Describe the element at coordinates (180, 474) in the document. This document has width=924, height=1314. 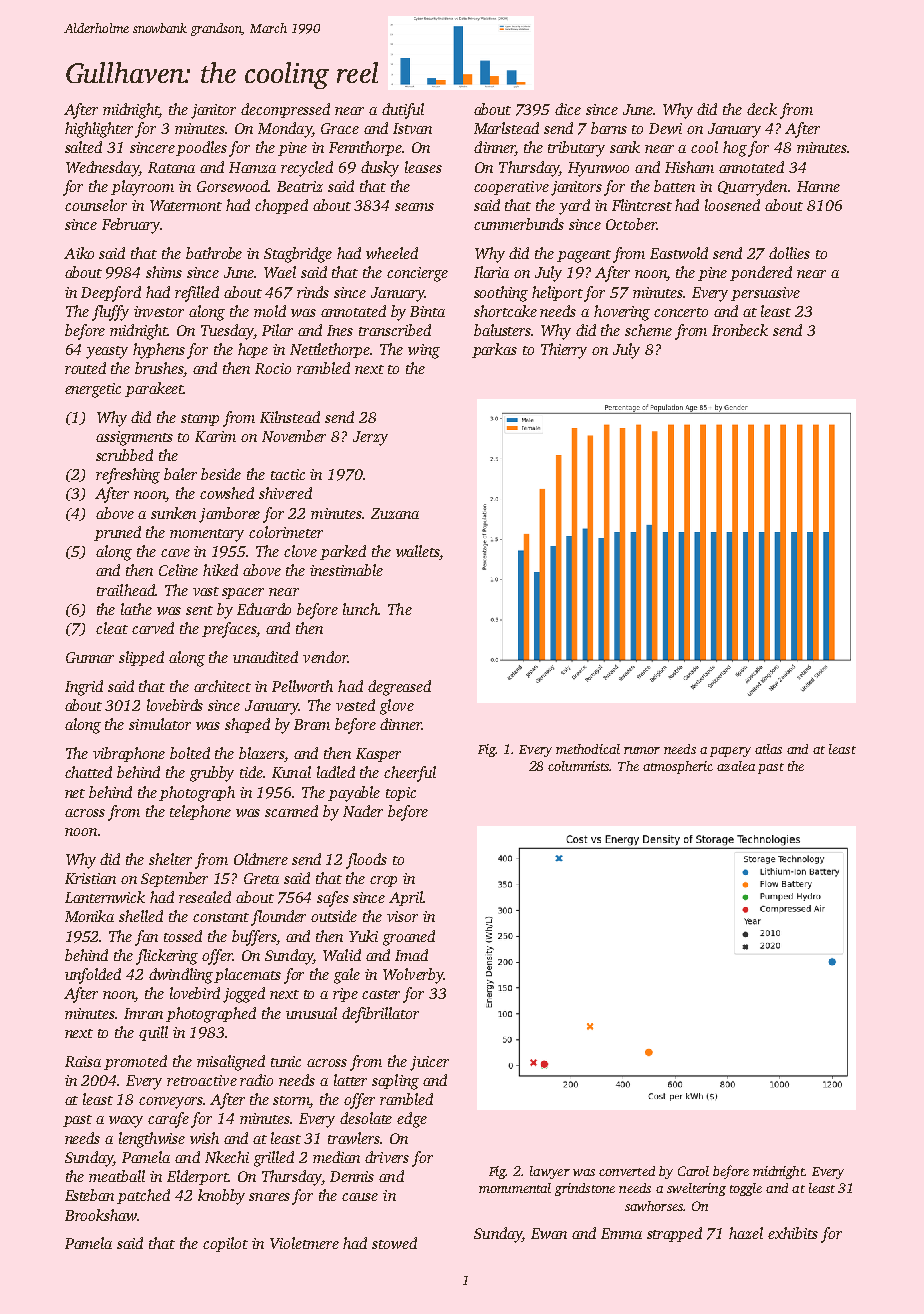
I see `baler` at that location.
